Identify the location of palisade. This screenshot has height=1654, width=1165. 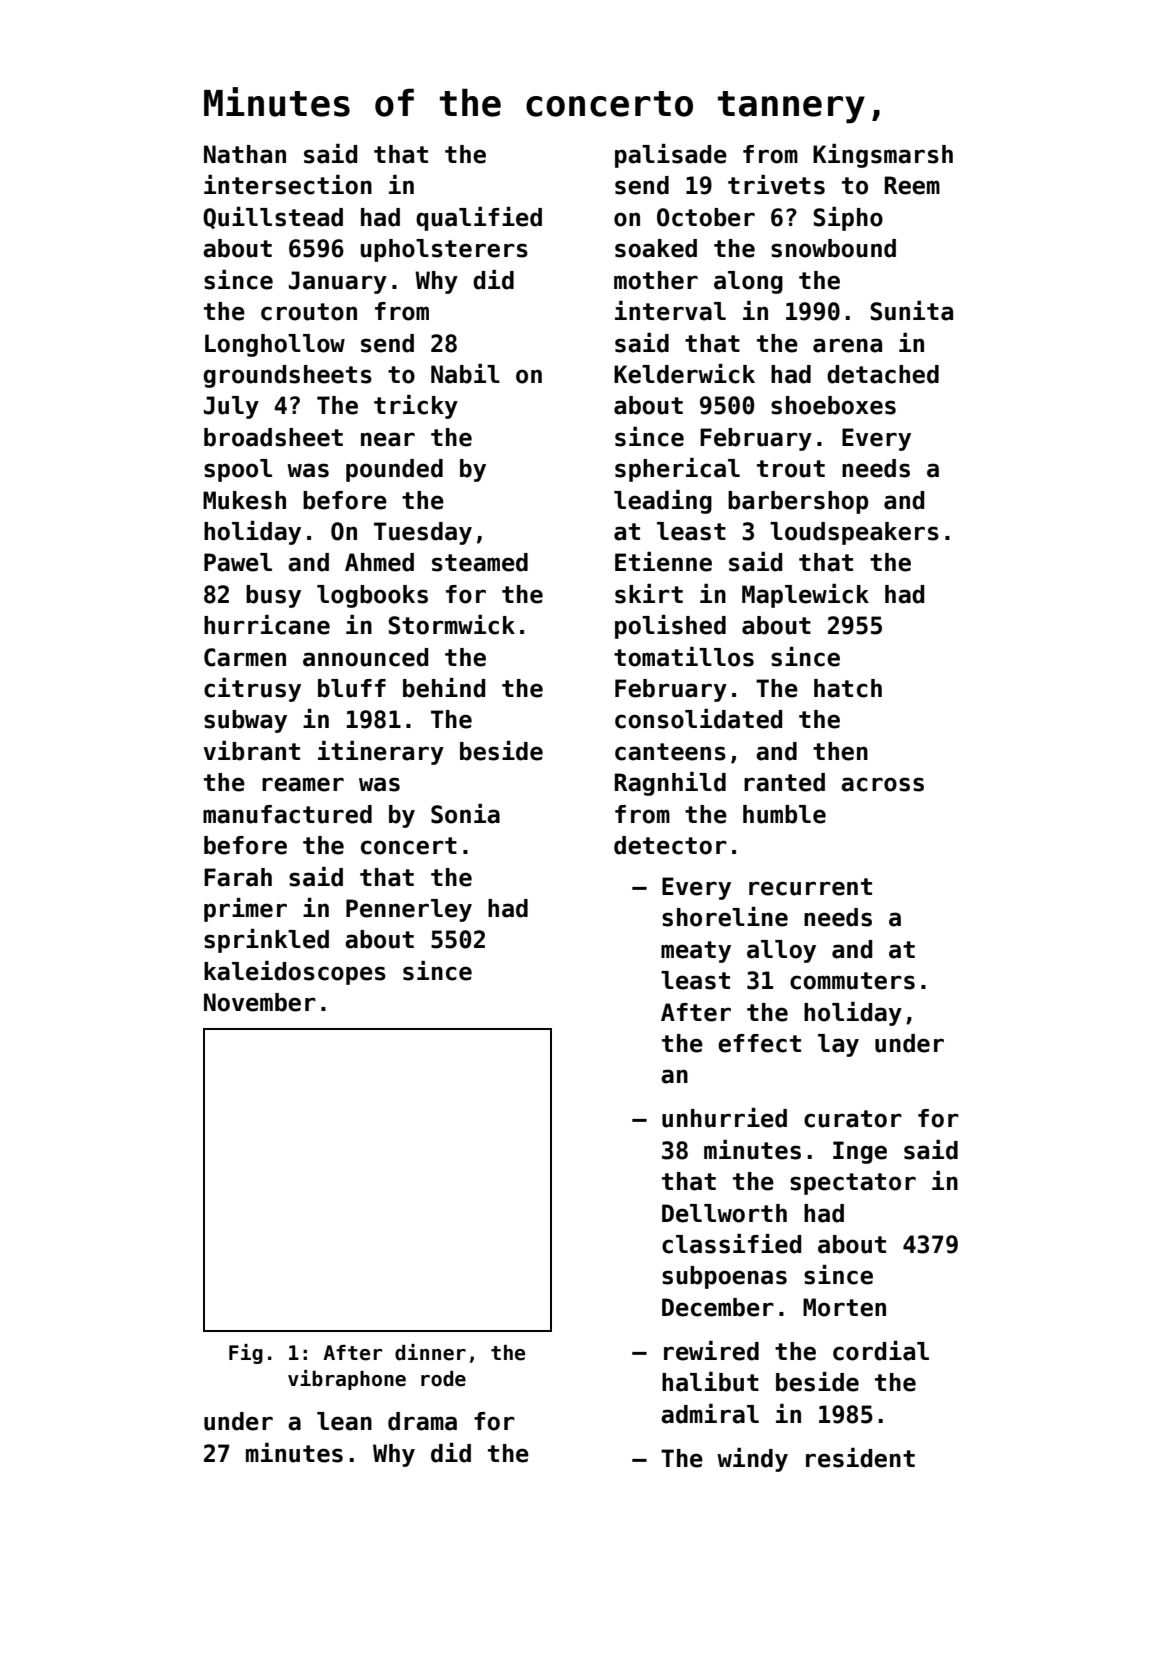
(671, 156).
